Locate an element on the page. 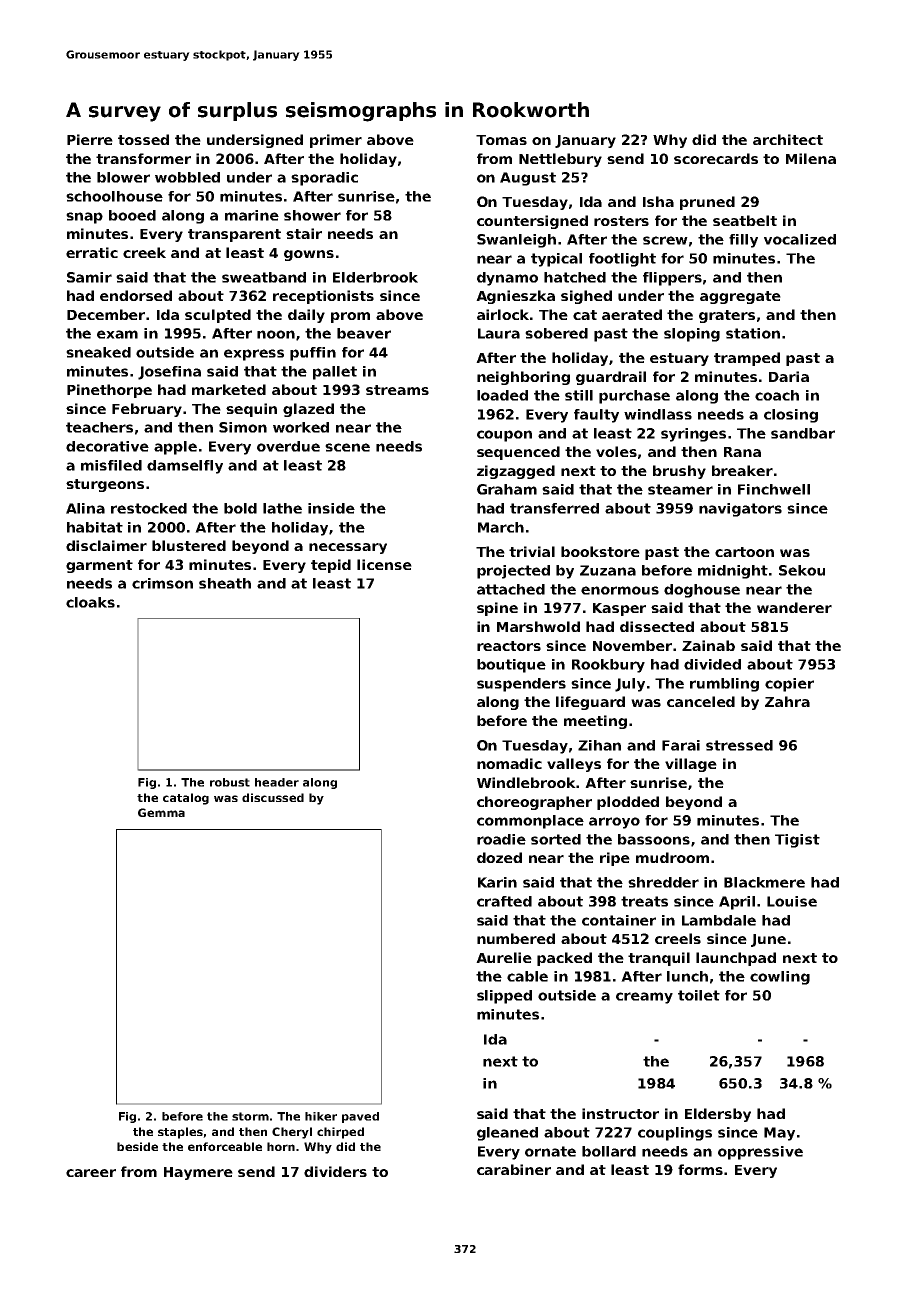 Image resolution: width=908 pixels, height=1316 pixels. March is located at coordinates (501, 527).
